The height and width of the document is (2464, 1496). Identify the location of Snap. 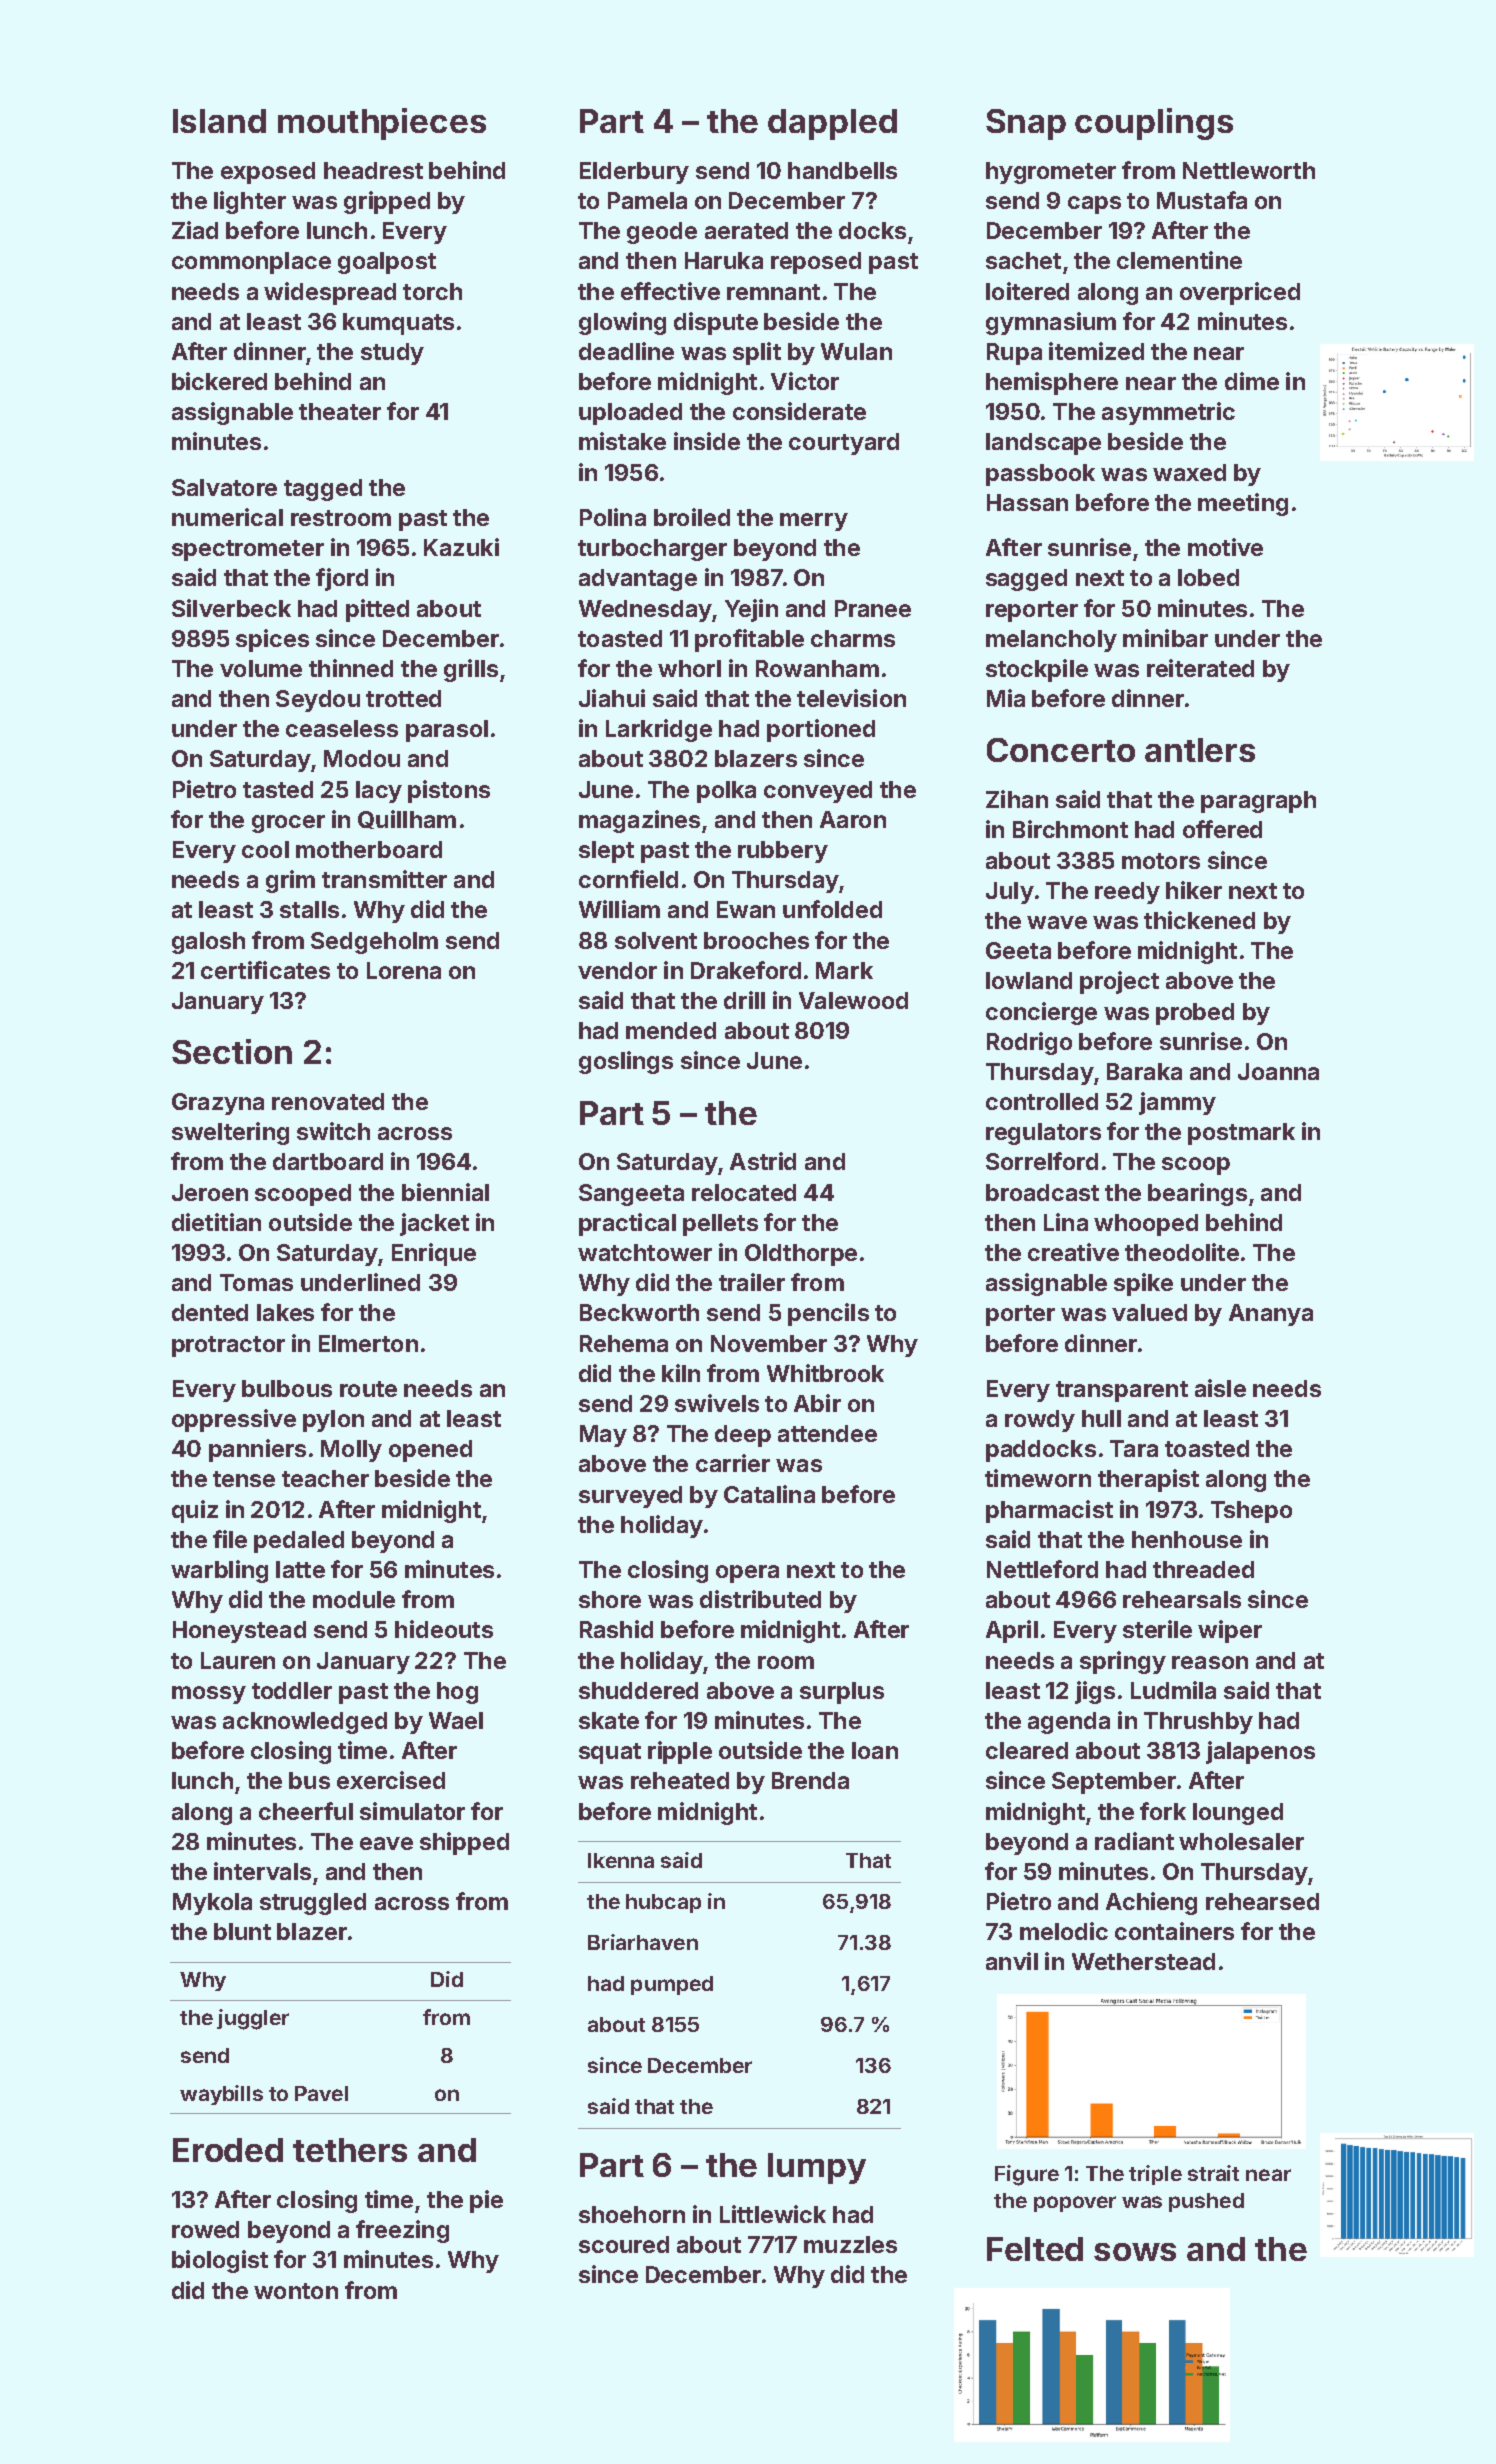
(1026, 124).
